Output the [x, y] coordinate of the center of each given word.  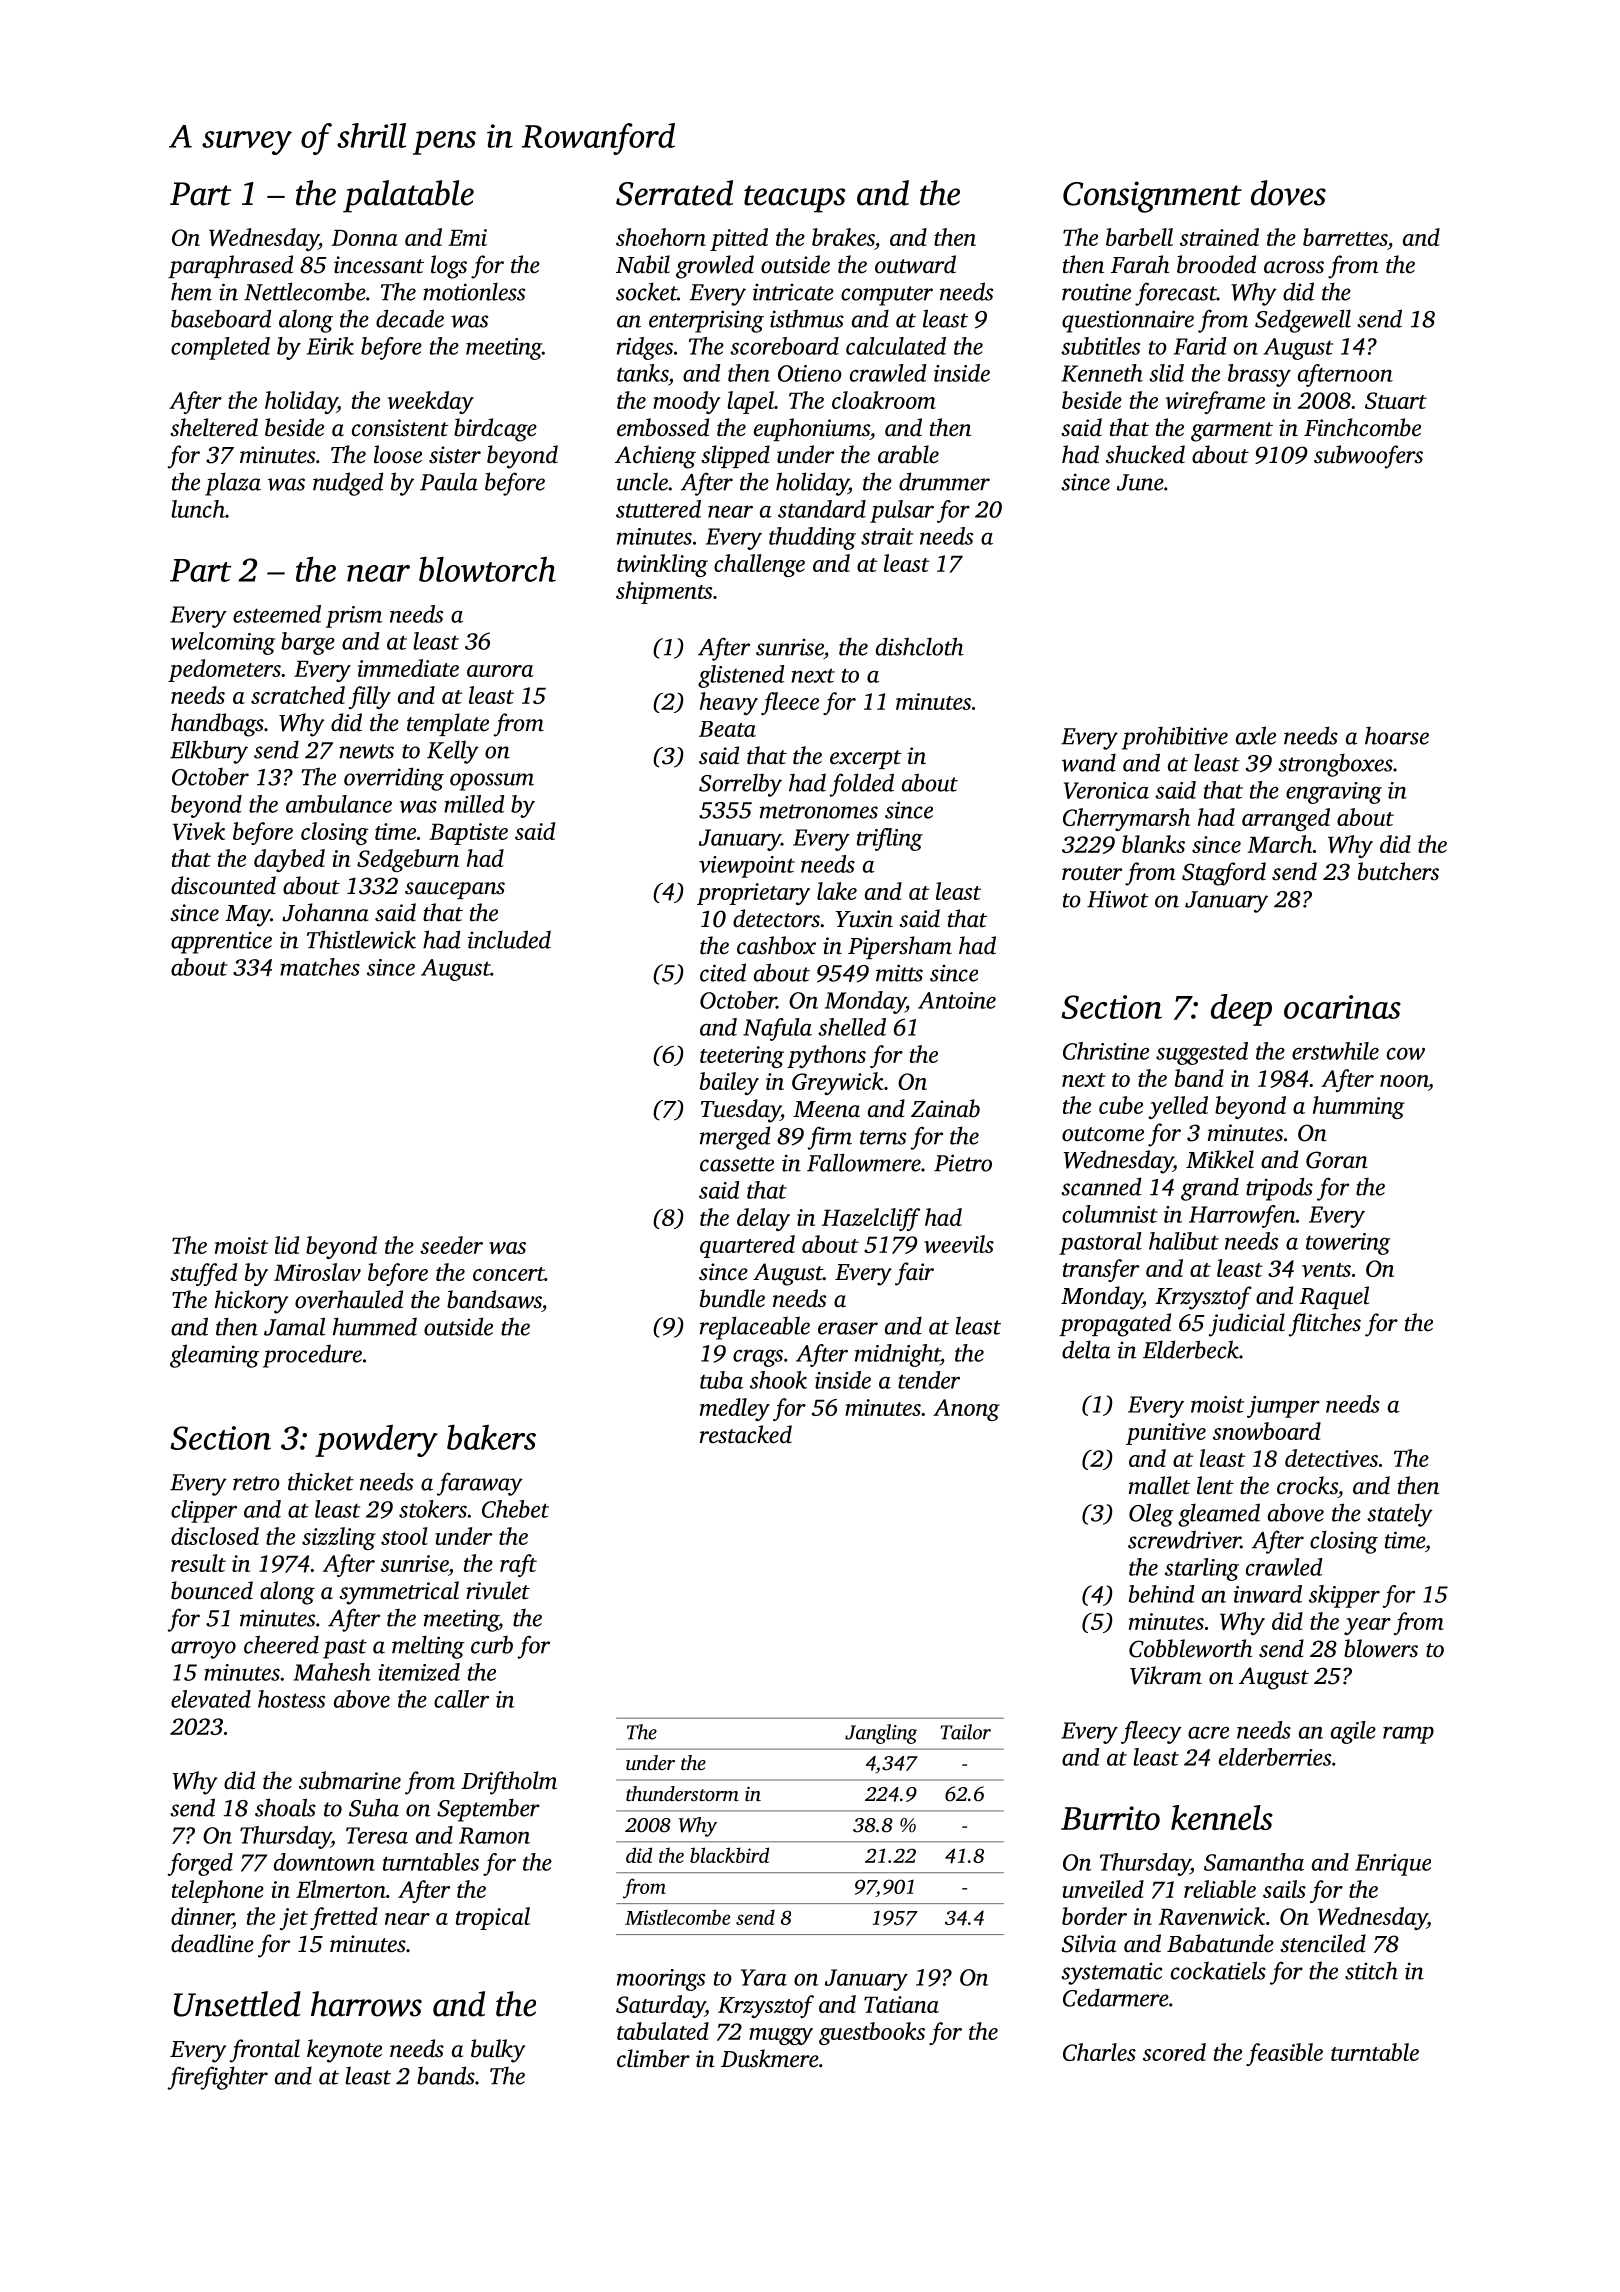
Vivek [199, 831]
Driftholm [509, 1783]
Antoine [957, 1000]
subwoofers [1368, 457]
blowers [1381, 1648]
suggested [1202, 1053]
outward [915, 264]
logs [449, 267]
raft [518, 1565]
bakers [491, 1437]
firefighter [217, 2078]
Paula [449, 481]
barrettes [1345, 237]
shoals [285, 1807]
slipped [735, 456]
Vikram [1166, 1675]
